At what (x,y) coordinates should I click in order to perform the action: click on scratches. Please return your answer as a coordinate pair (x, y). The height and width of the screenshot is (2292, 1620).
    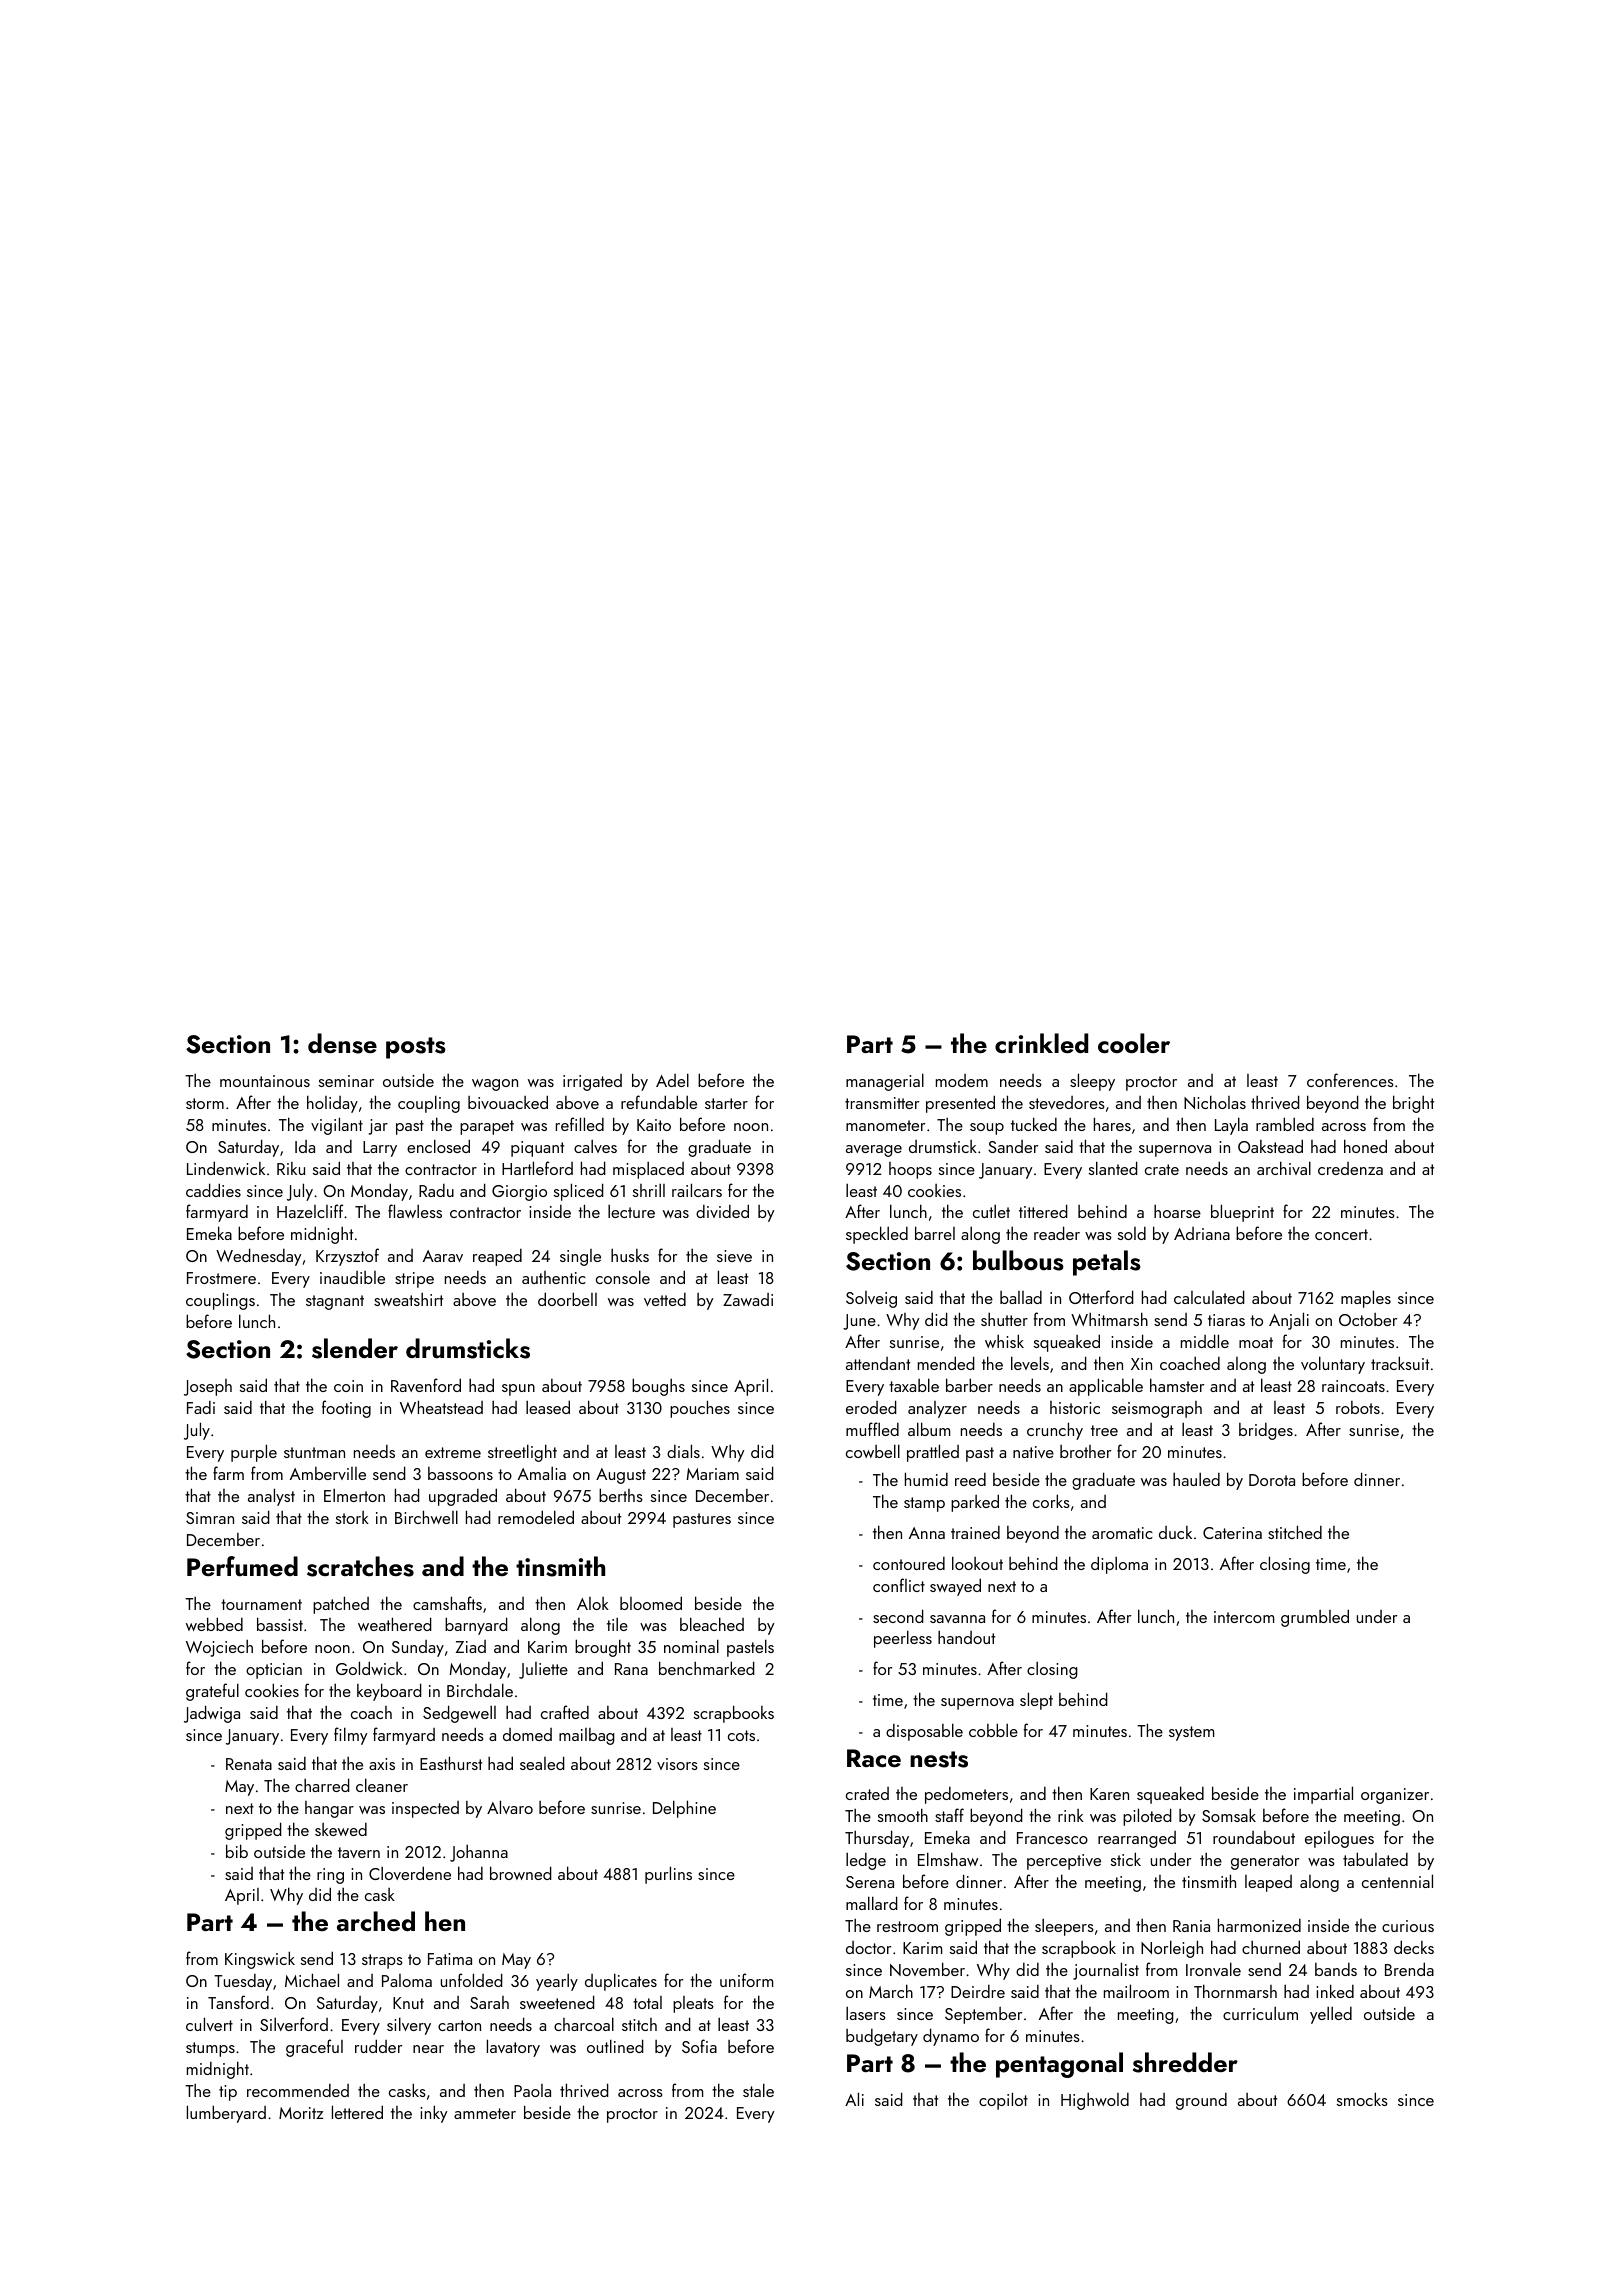
    Looking at the image, I should click on (360, 1566).
